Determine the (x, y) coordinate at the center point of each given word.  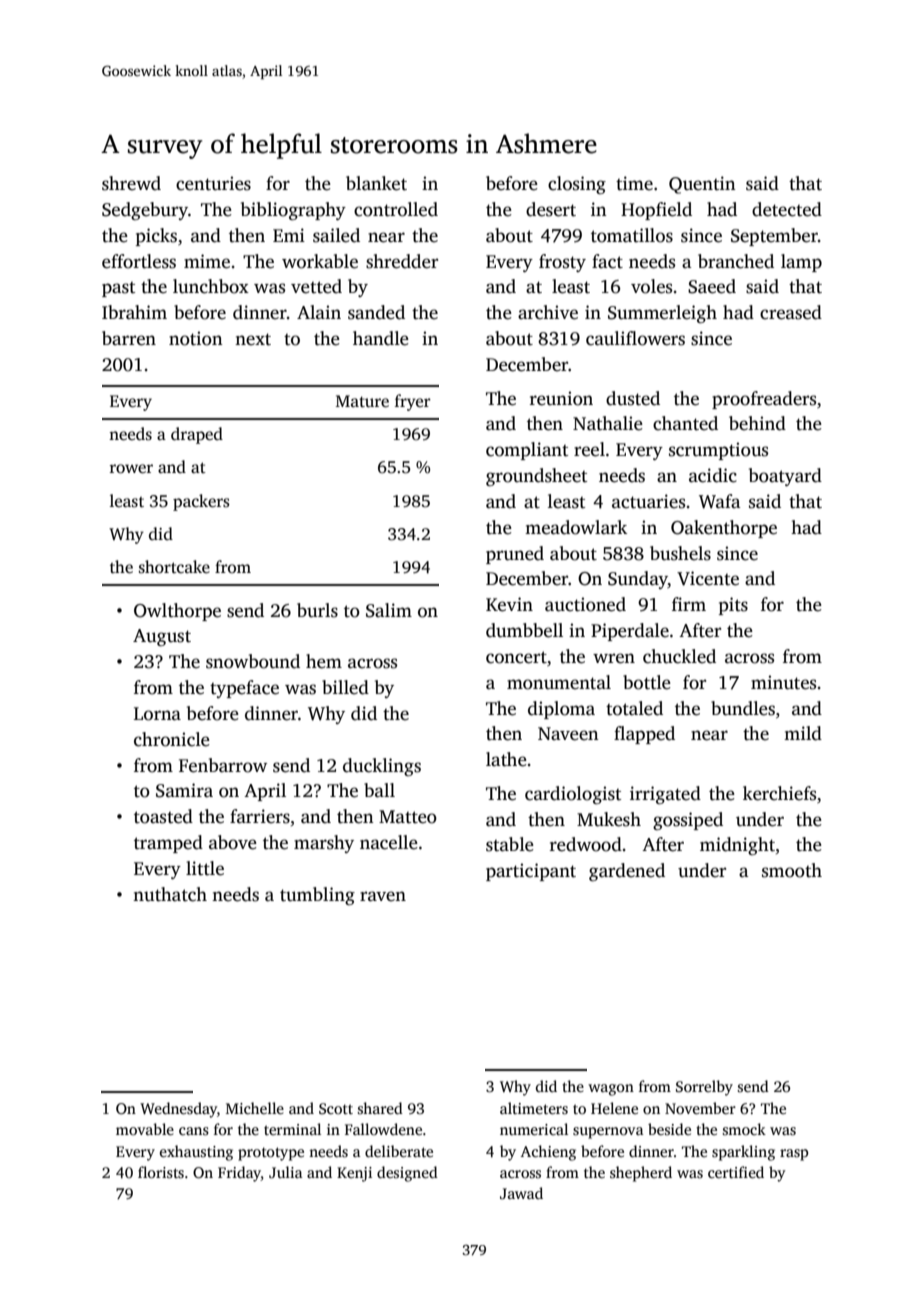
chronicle (172, 739)
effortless (139, 261)
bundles (743, 708)
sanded (376, 312)
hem (324, 661)
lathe (506, 759)
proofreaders (764, 400)
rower (131, 469)
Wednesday (178, 1110)
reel (589, 449)
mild (803, 733)
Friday (239, 1174)
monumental (559, 682)
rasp (794, 1155)
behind (757, 423)
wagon (611, 1090)
